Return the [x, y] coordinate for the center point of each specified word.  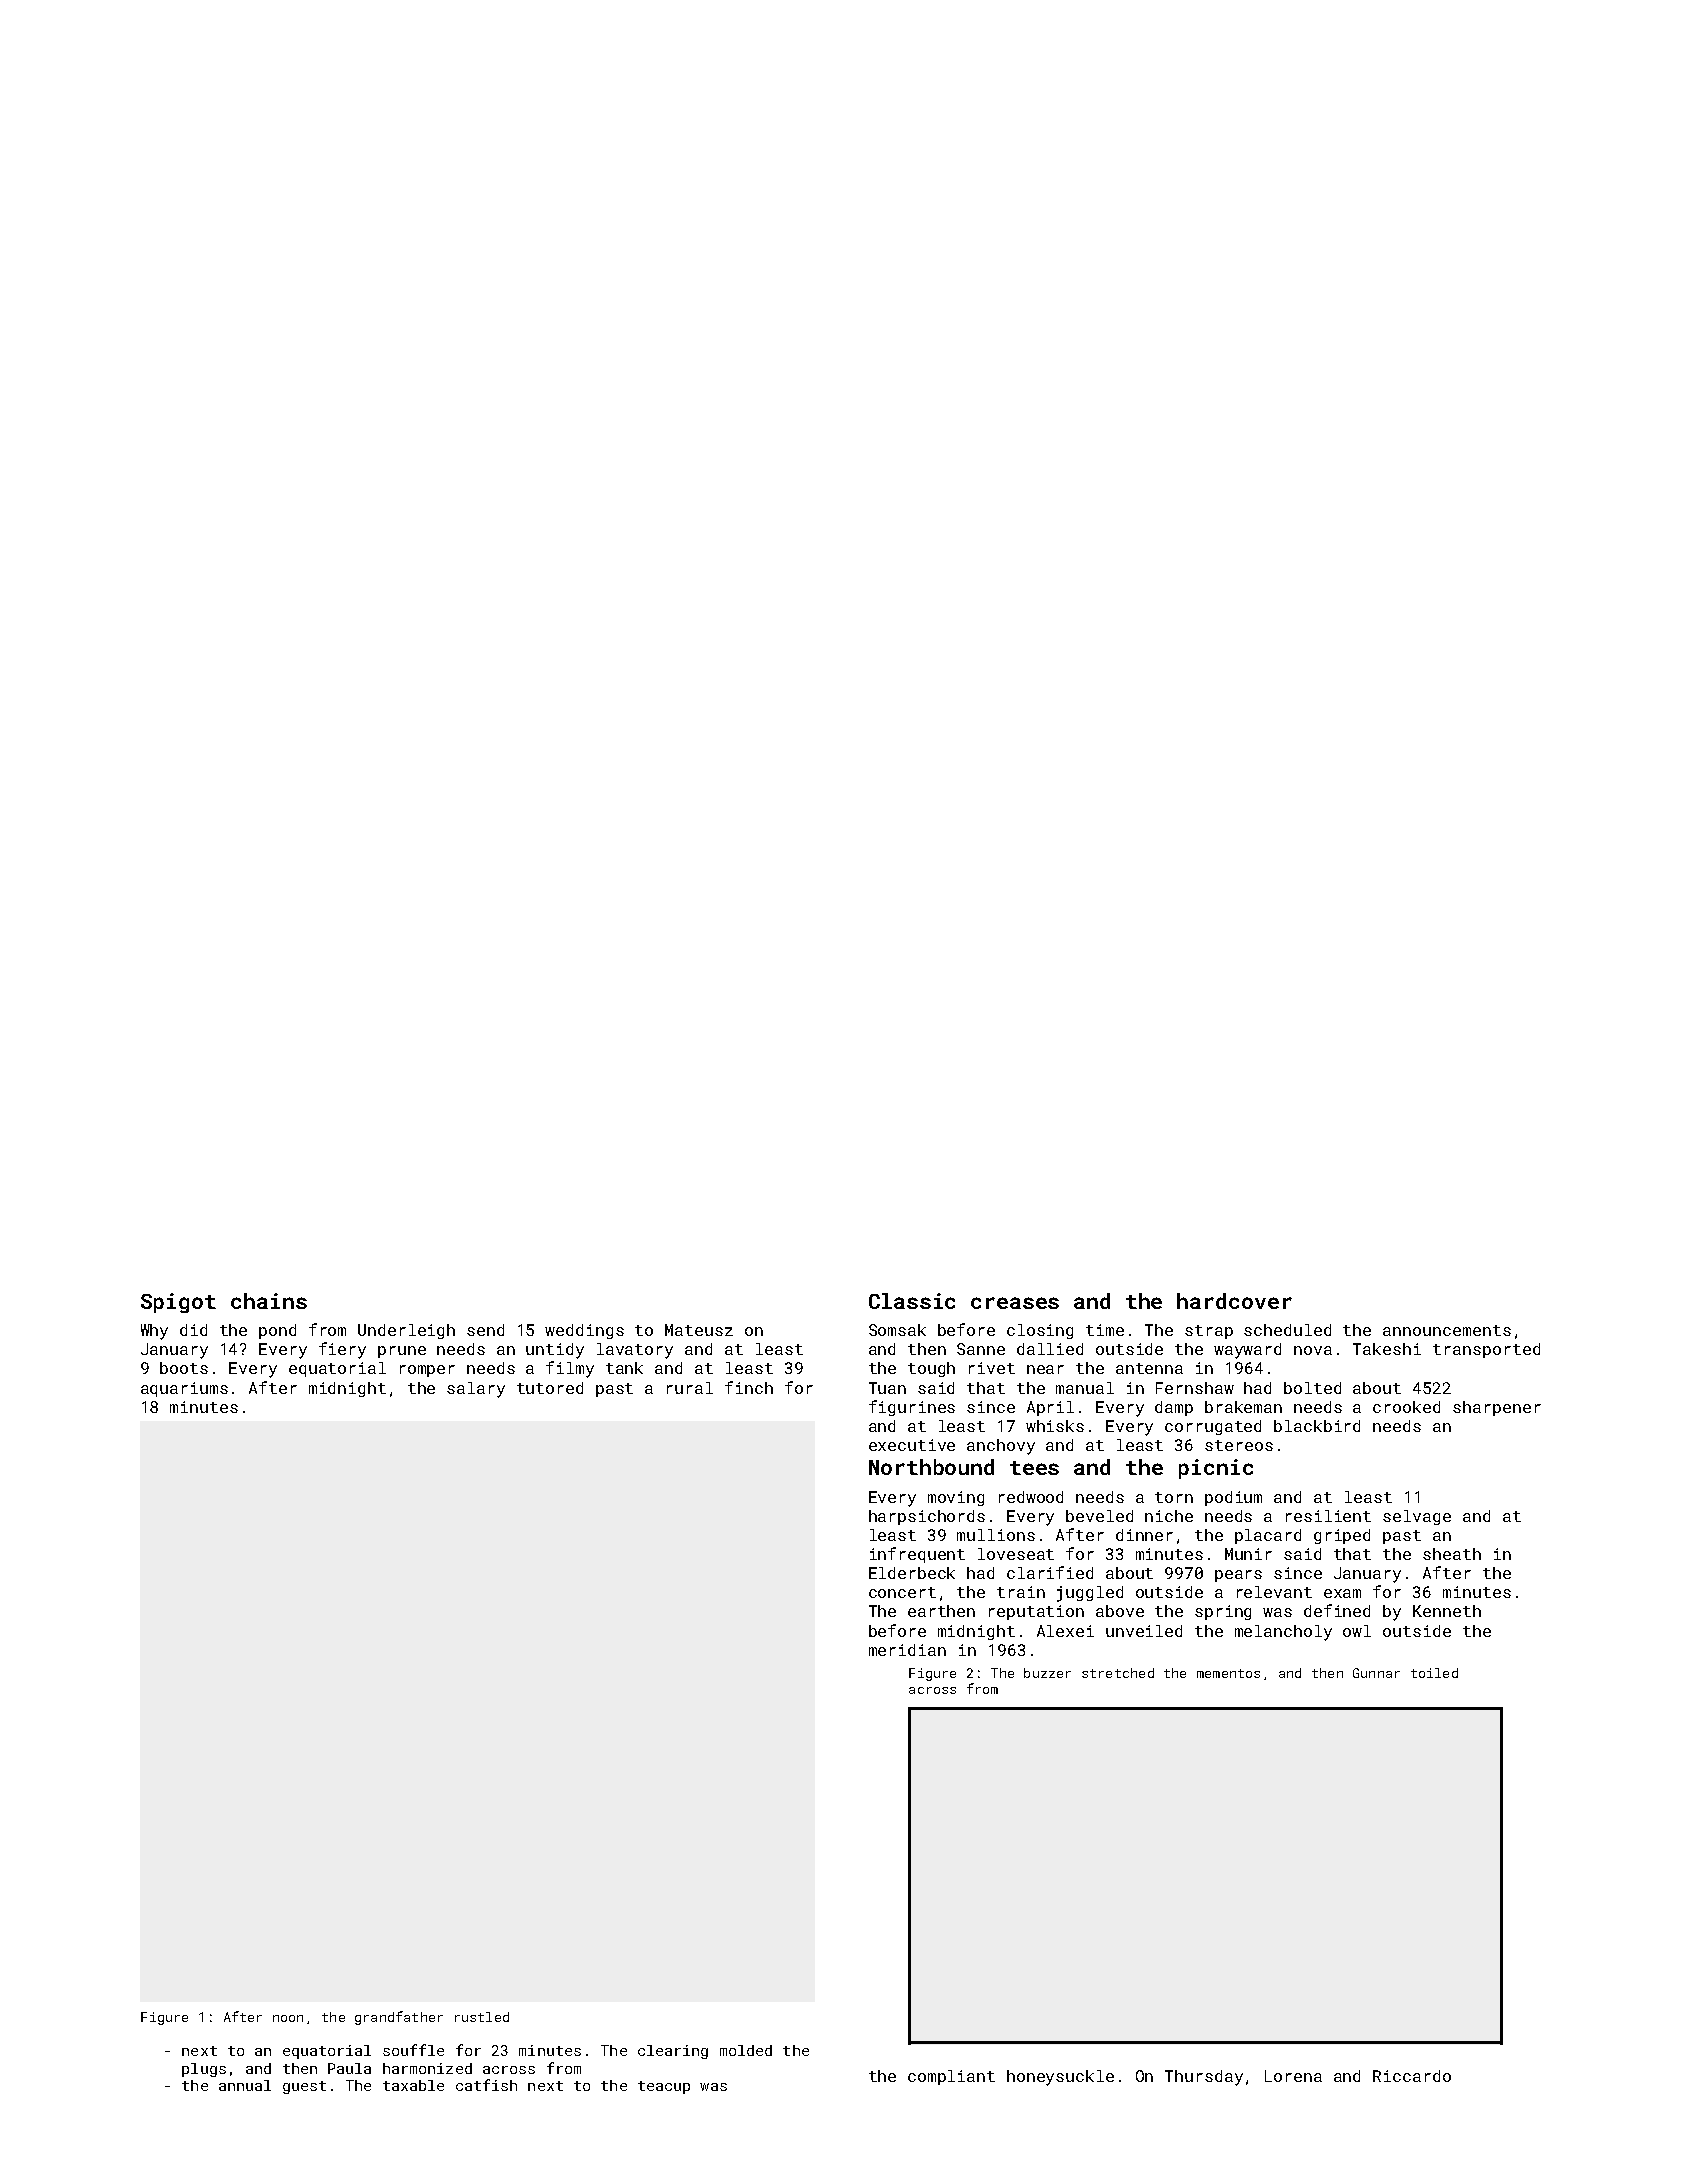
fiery [342, 1350]
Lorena [1293, 2076]
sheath [1452, 1554]
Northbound [931, 1467]
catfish [486, 2085]
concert [902, 1592]
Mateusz [699, 1330]
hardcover [1234, 1301]
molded [746, 2050]
